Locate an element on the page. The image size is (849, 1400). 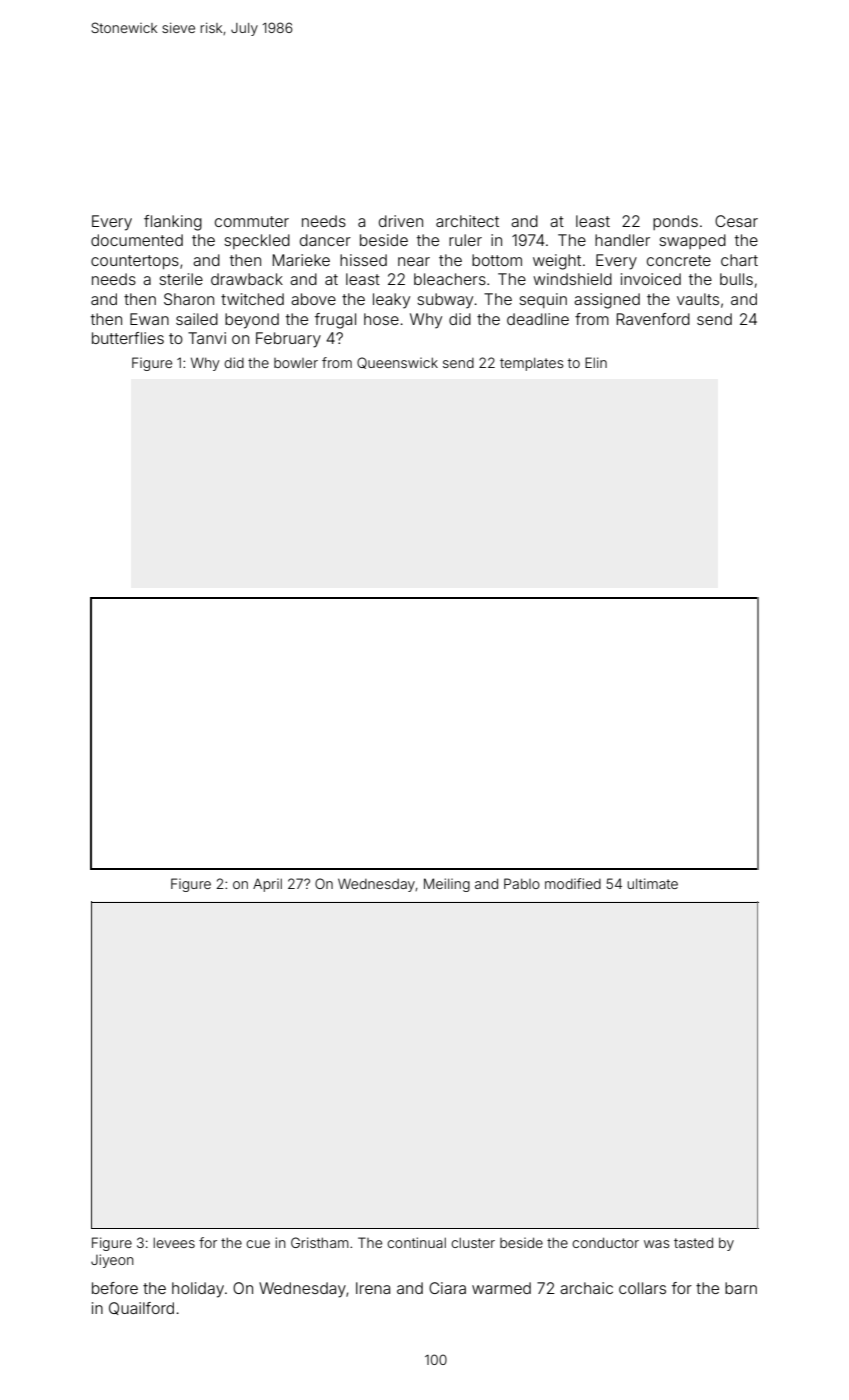
Queenswick is located at coordinates (397, 363).
